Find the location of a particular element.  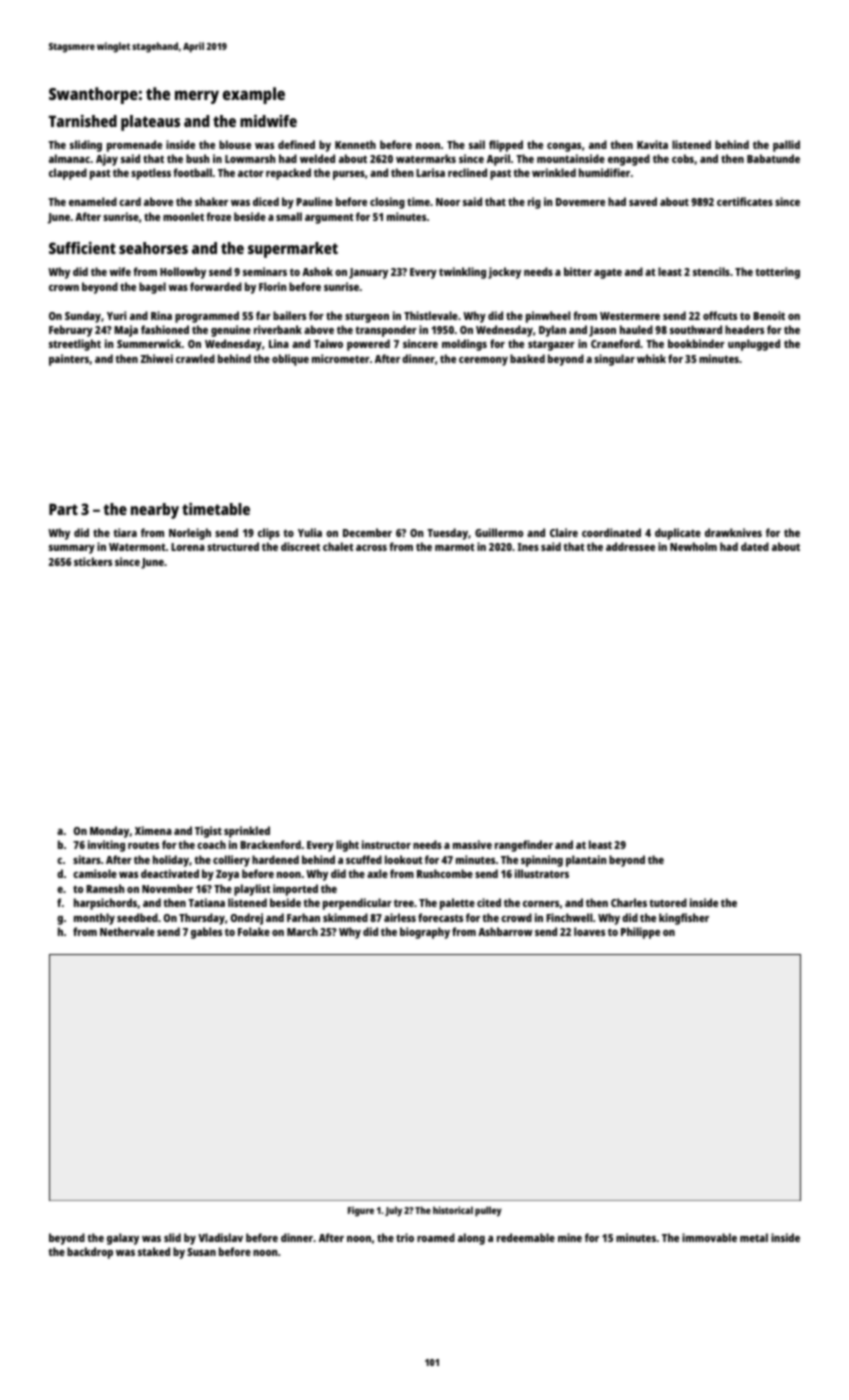

kingfisher is located at coordinates (684, 919).
